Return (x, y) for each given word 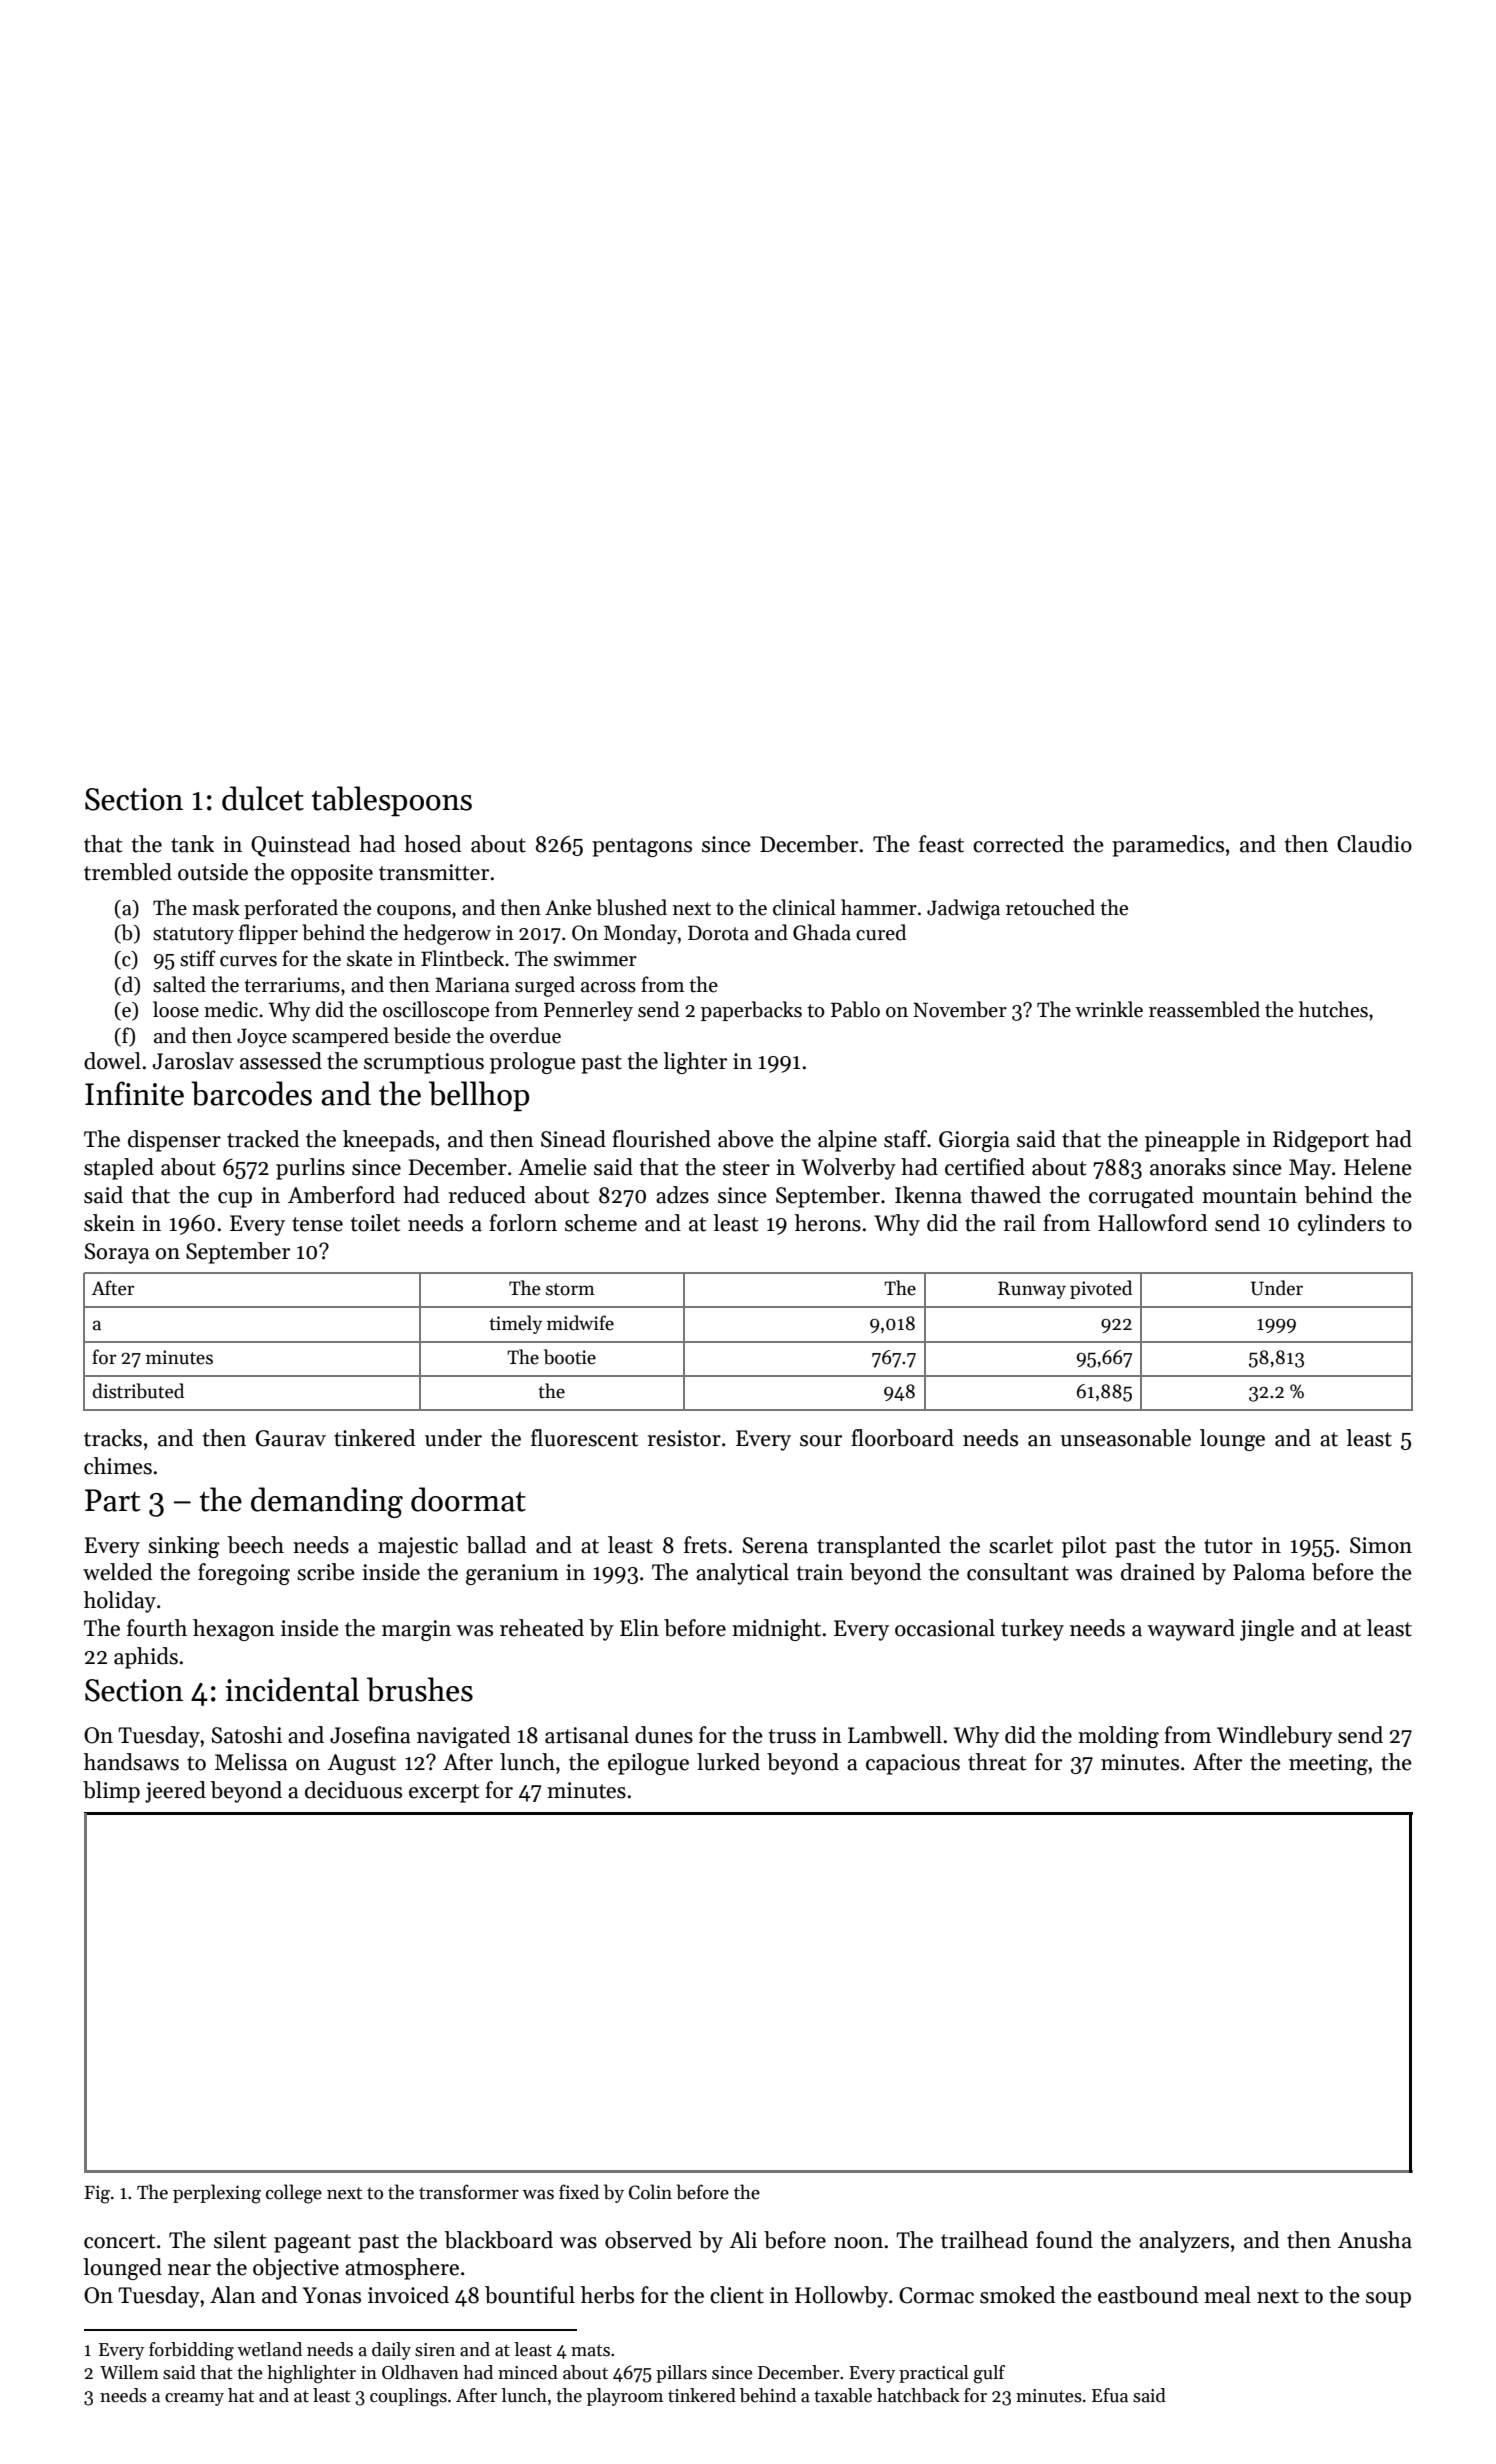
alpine (847, 1141)
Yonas (332, 2295)
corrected (1018, 844)
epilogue (648, 1764)
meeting (1328, 1764)
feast (941, 844)
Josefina (370, 1735)
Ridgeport (1321, 1141)
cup (235, 1200)
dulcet (263, 798)
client (737, 2295)
